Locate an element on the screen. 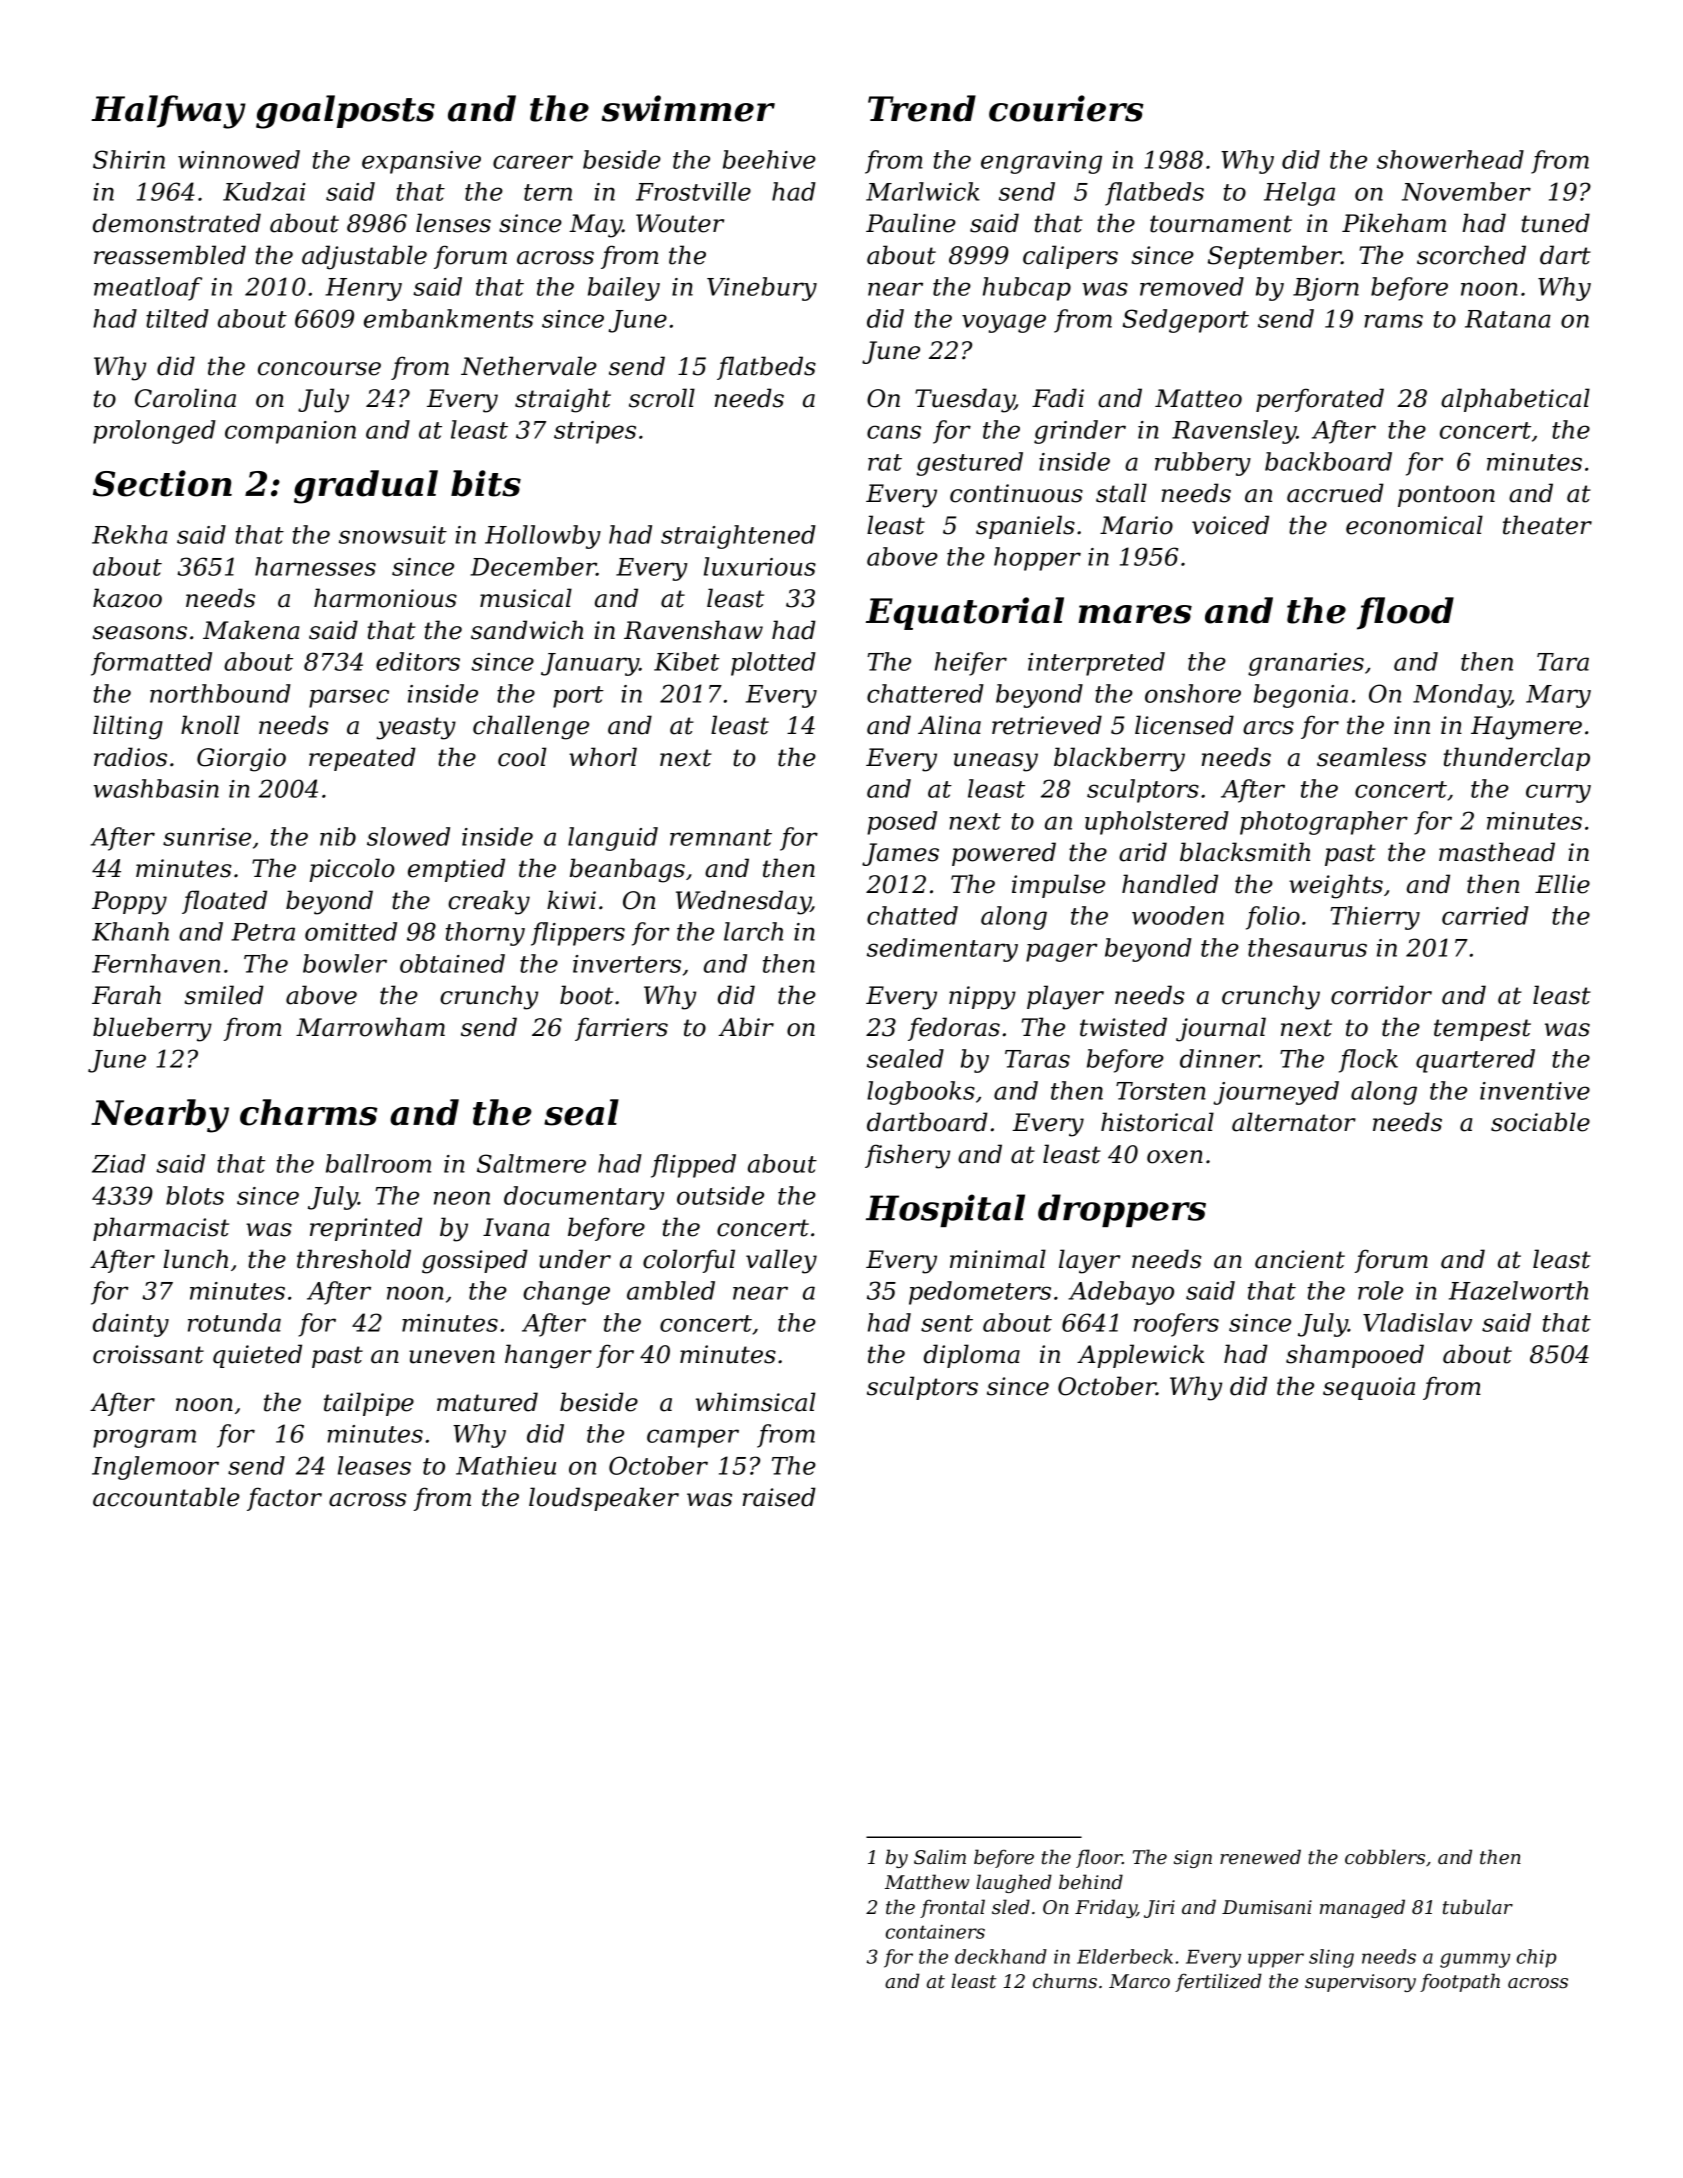  tempest is located at coordinates (1482, 1030).
